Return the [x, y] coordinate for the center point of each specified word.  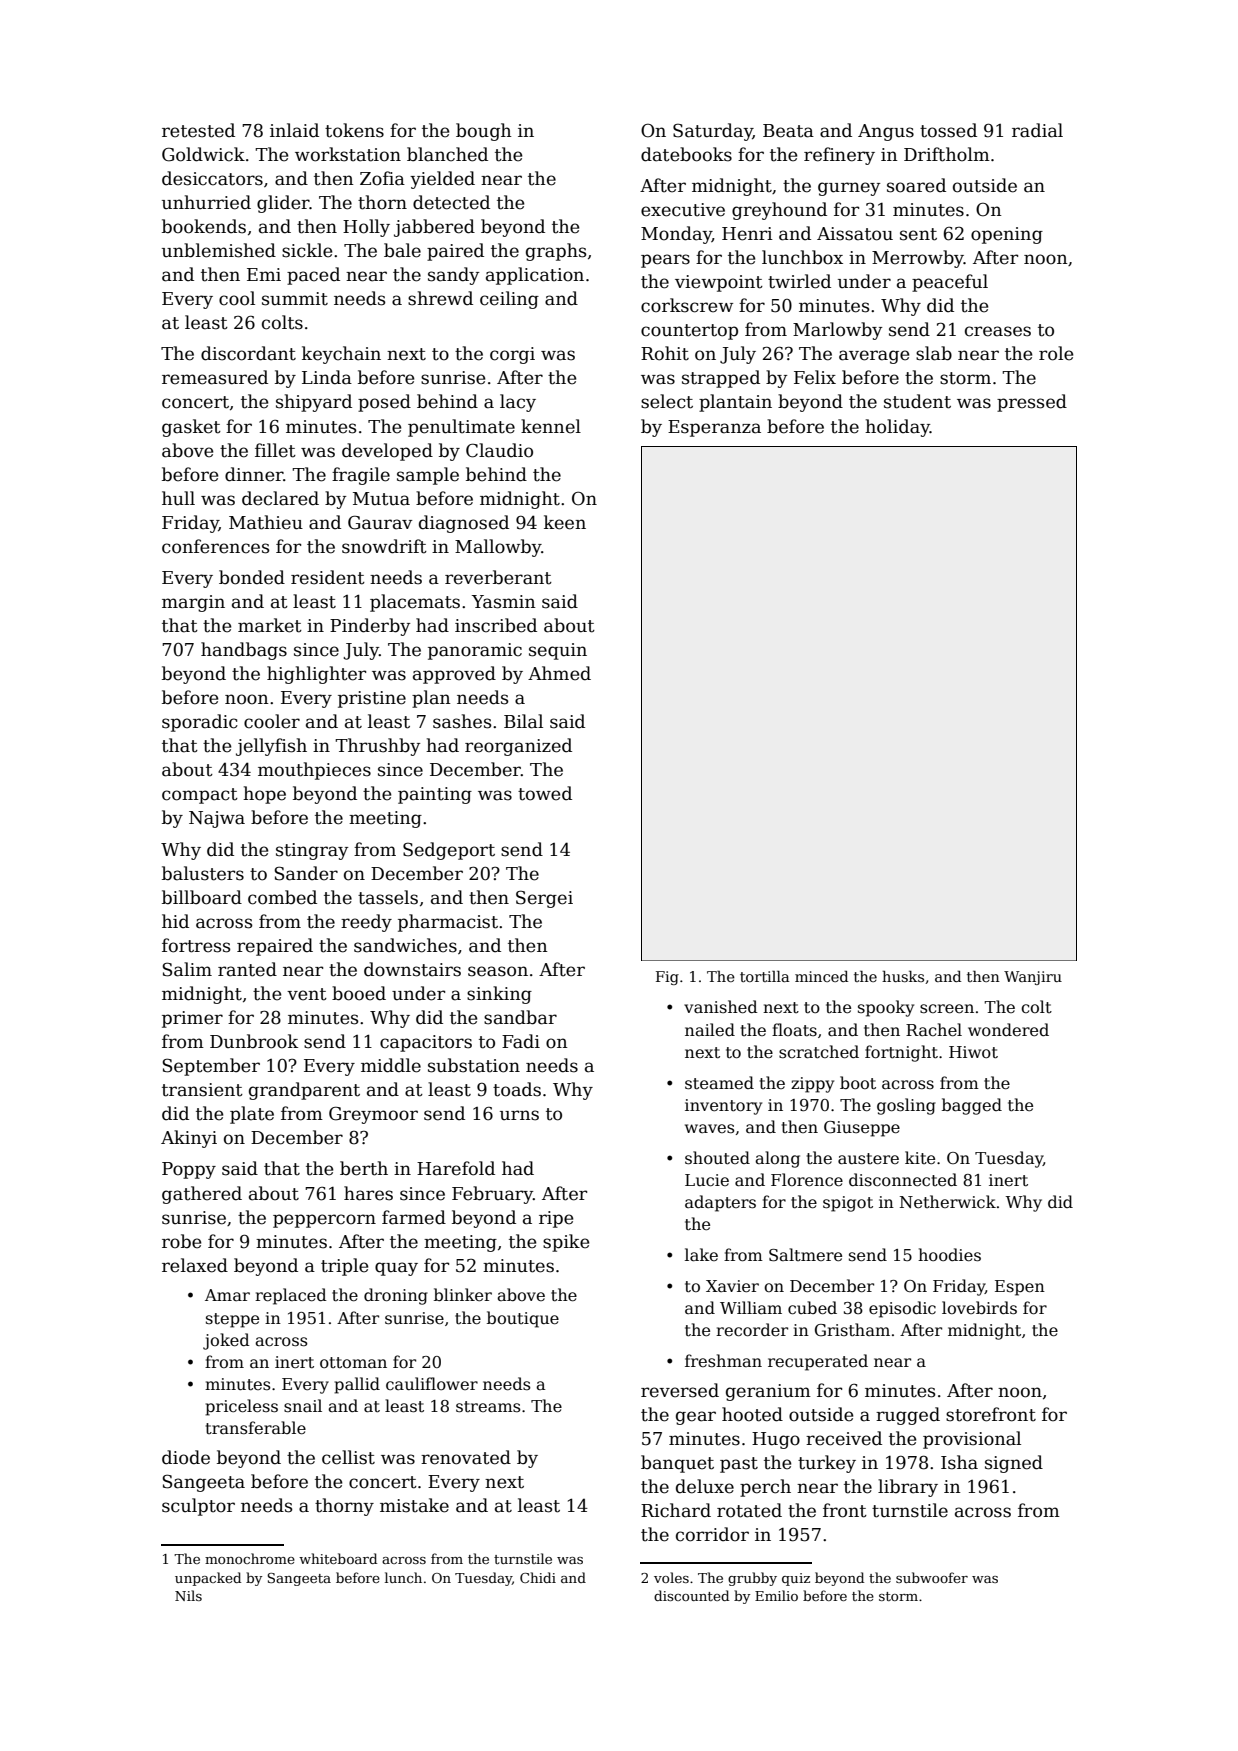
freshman [723, 1360]
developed [387, 452]
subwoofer [932, 1577]
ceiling [509, 300]
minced [821, 976]
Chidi [538, 1577]
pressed [1032, 403]
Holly [366, 228]
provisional [972, 1440]
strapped [721, 379]
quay [396, 1269]
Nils [188, 1595]
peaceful [950, 283]
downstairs [412, 969]
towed [545, 793]
